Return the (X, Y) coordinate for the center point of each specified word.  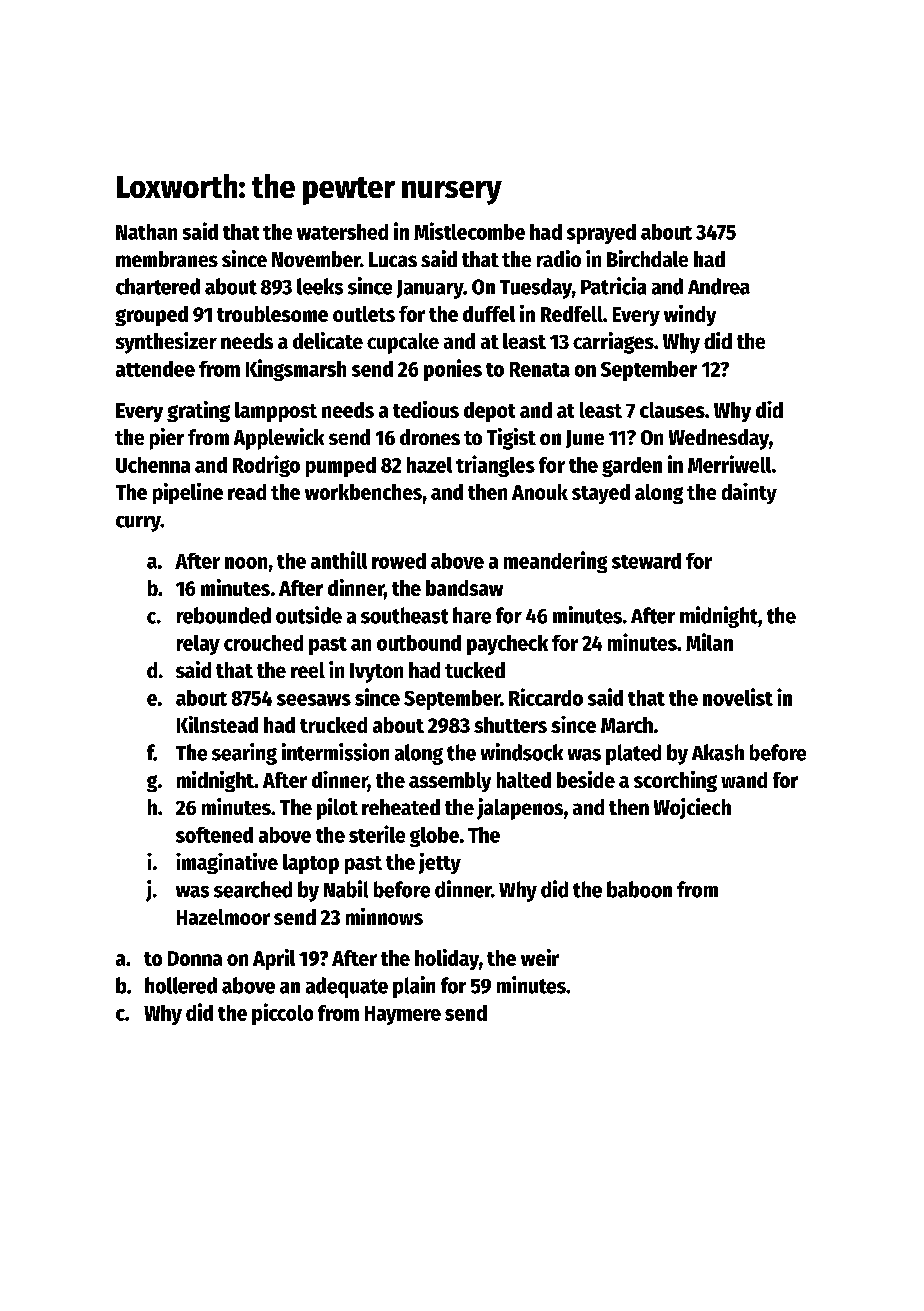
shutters (510, 725)
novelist (738, 697)
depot (489, 412)
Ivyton (376, 673)
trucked (333, 725)
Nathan (146, 232)
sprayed (601, 234)
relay (198, 645)
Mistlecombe (469, 231)
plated (633, 754)
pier (167, 439)
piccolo (282, 1014)
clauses (672, 410)
